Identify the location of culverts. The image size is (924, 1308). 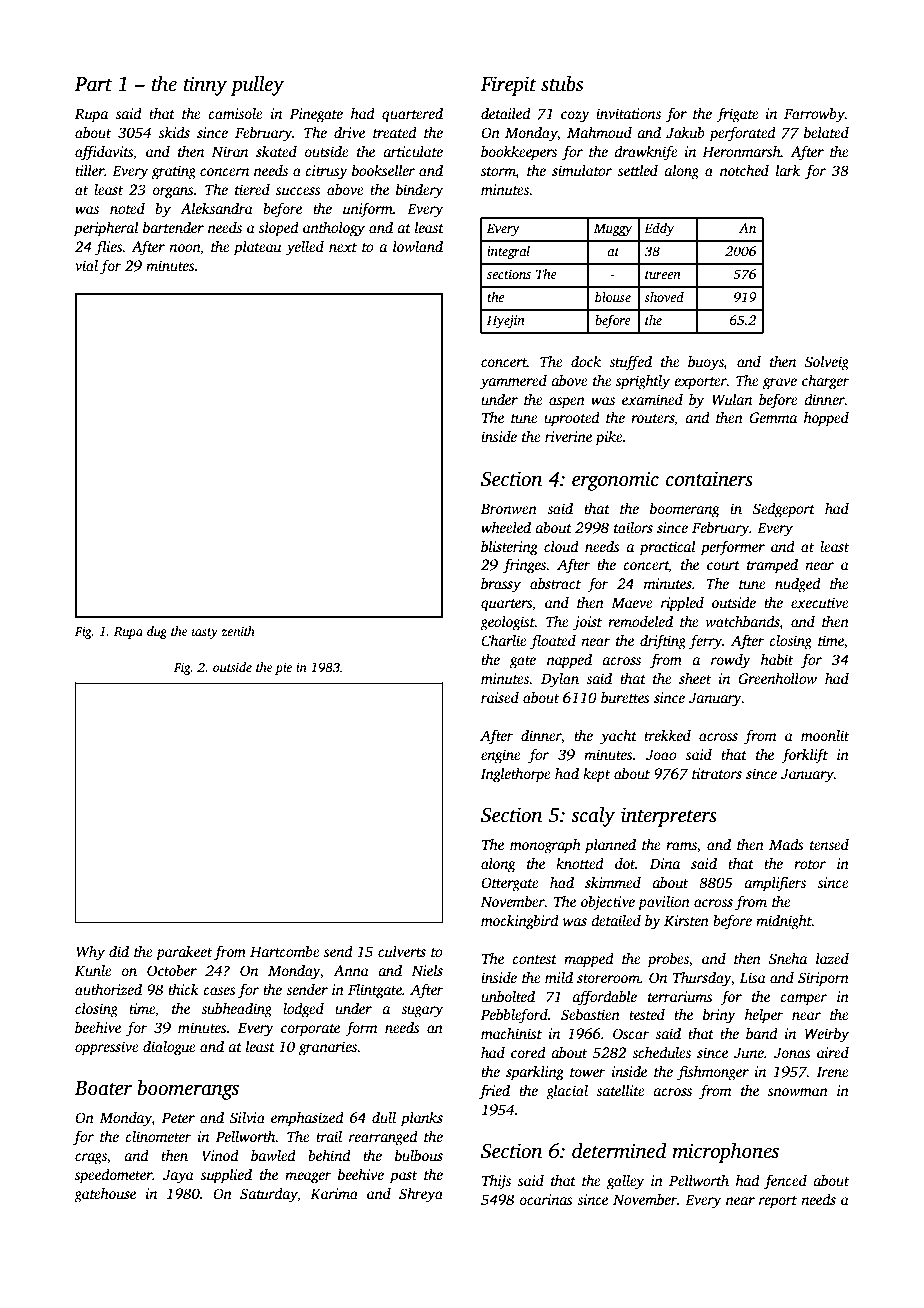
(402, 951).
